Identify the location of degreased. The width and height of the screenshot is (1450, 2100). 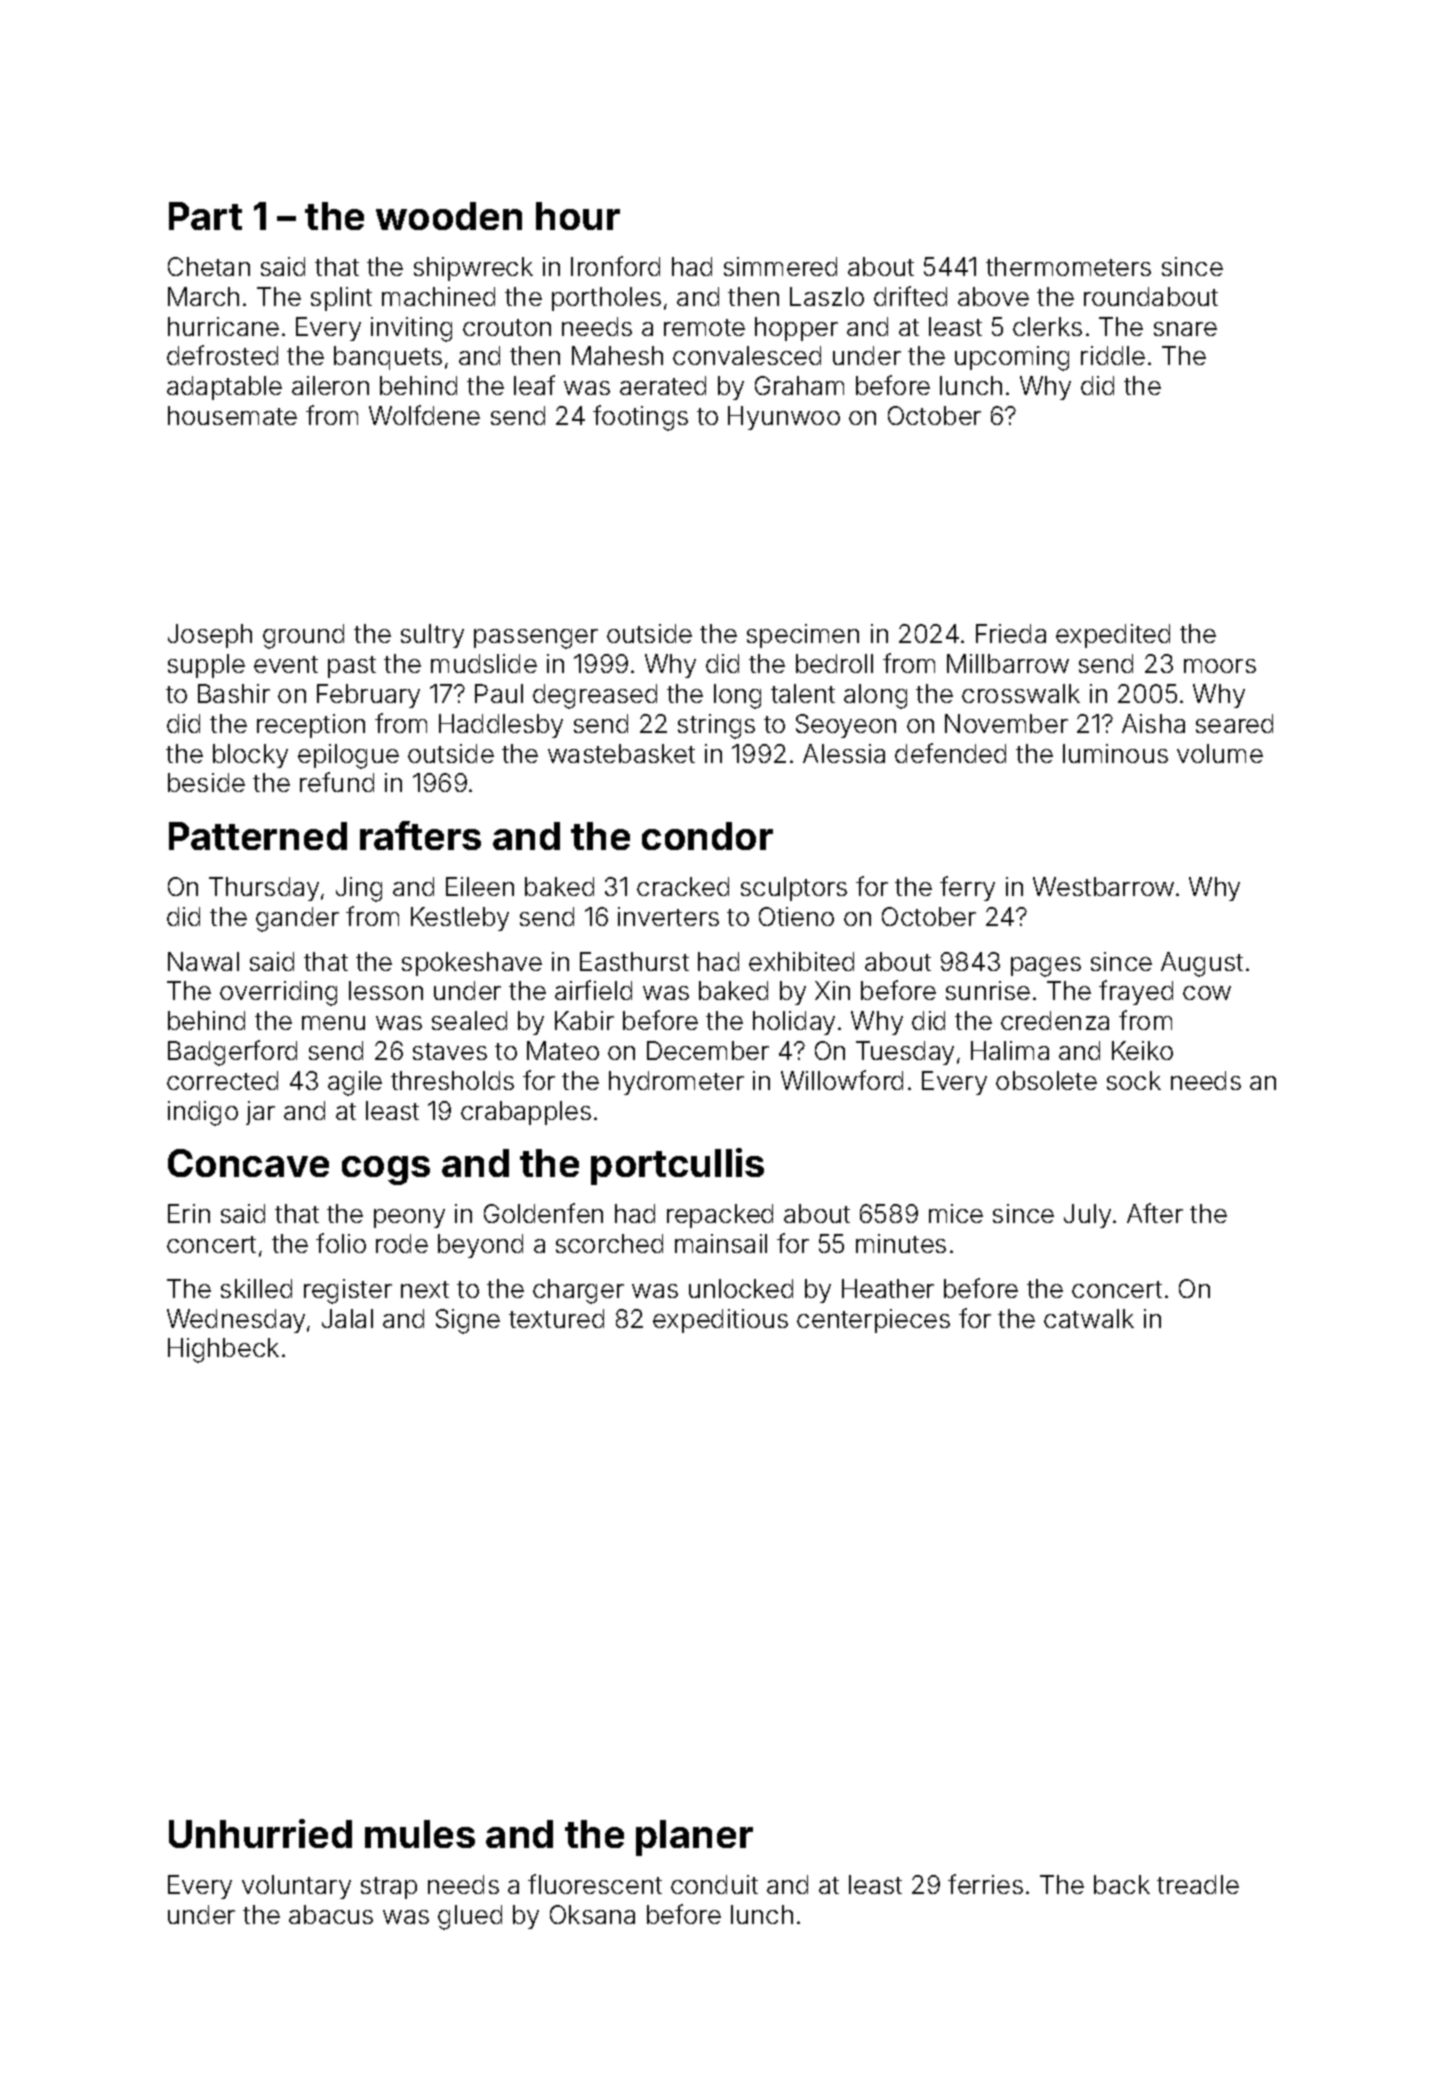
(595, 696).
